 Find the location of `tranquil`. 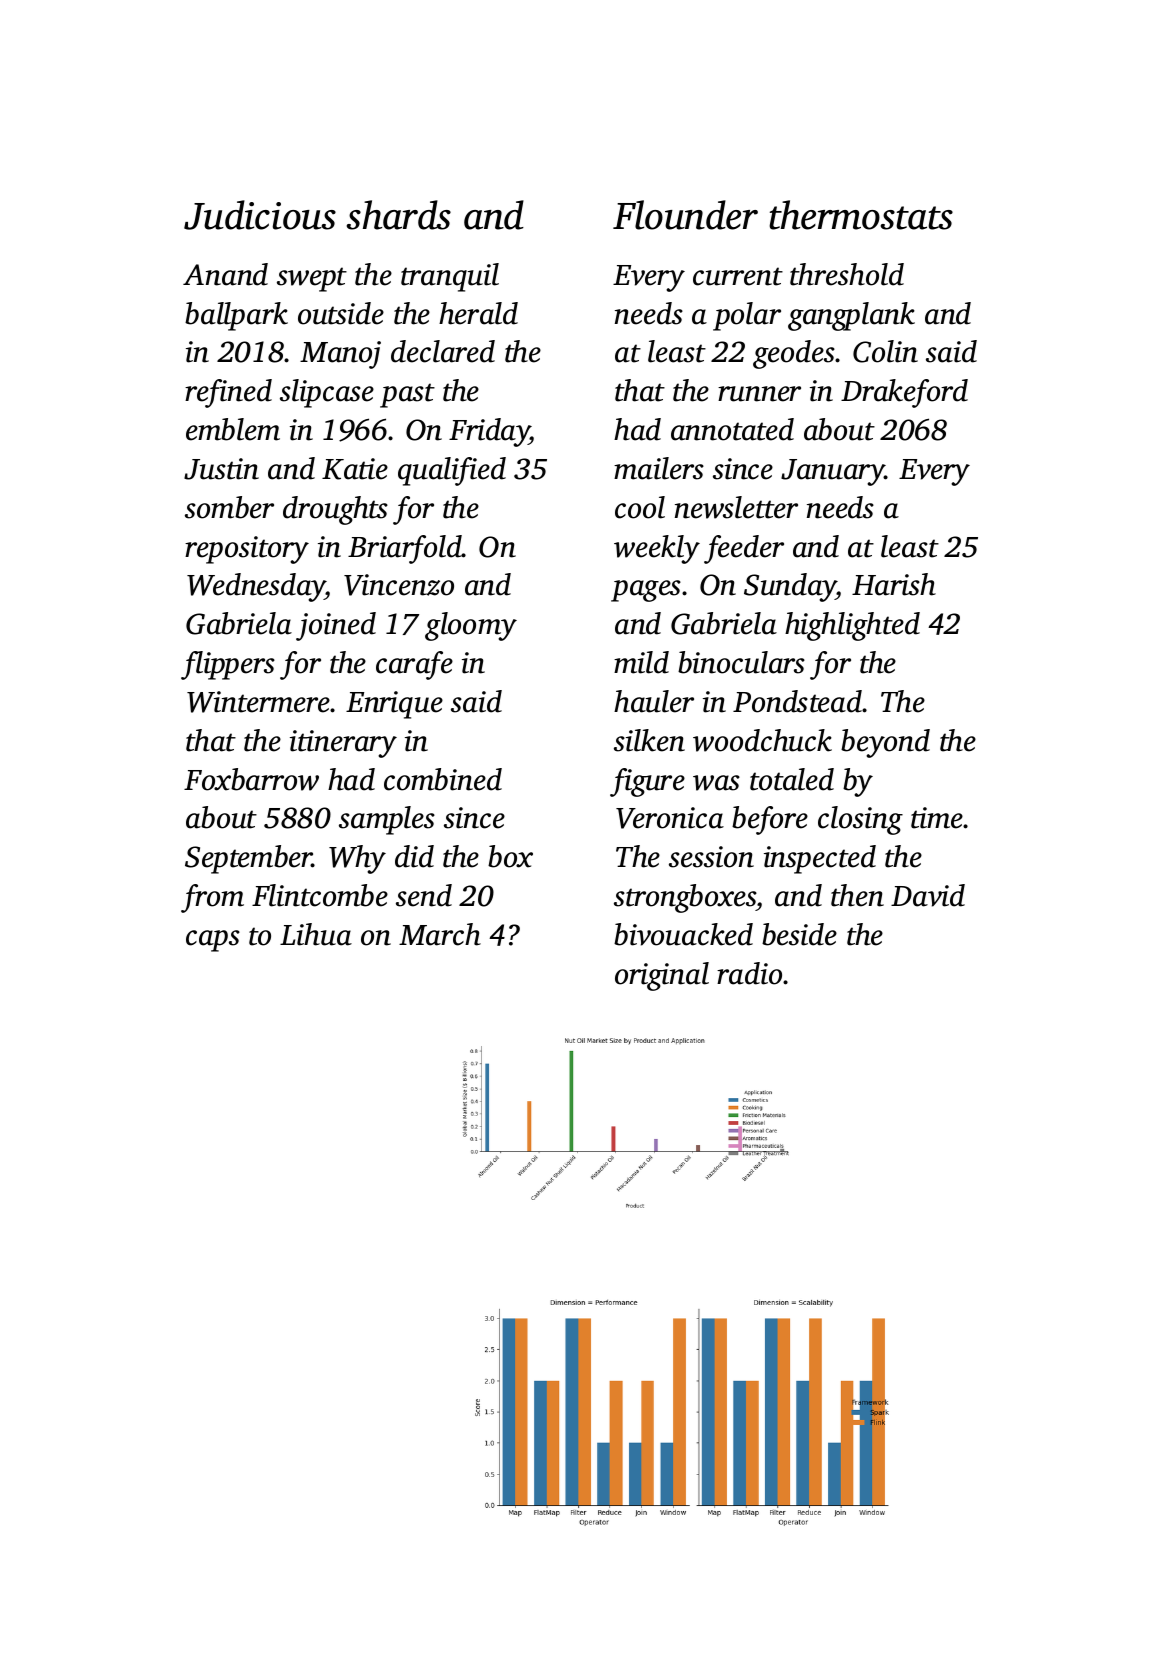

tranquil is located at coordinates (450, 277).
